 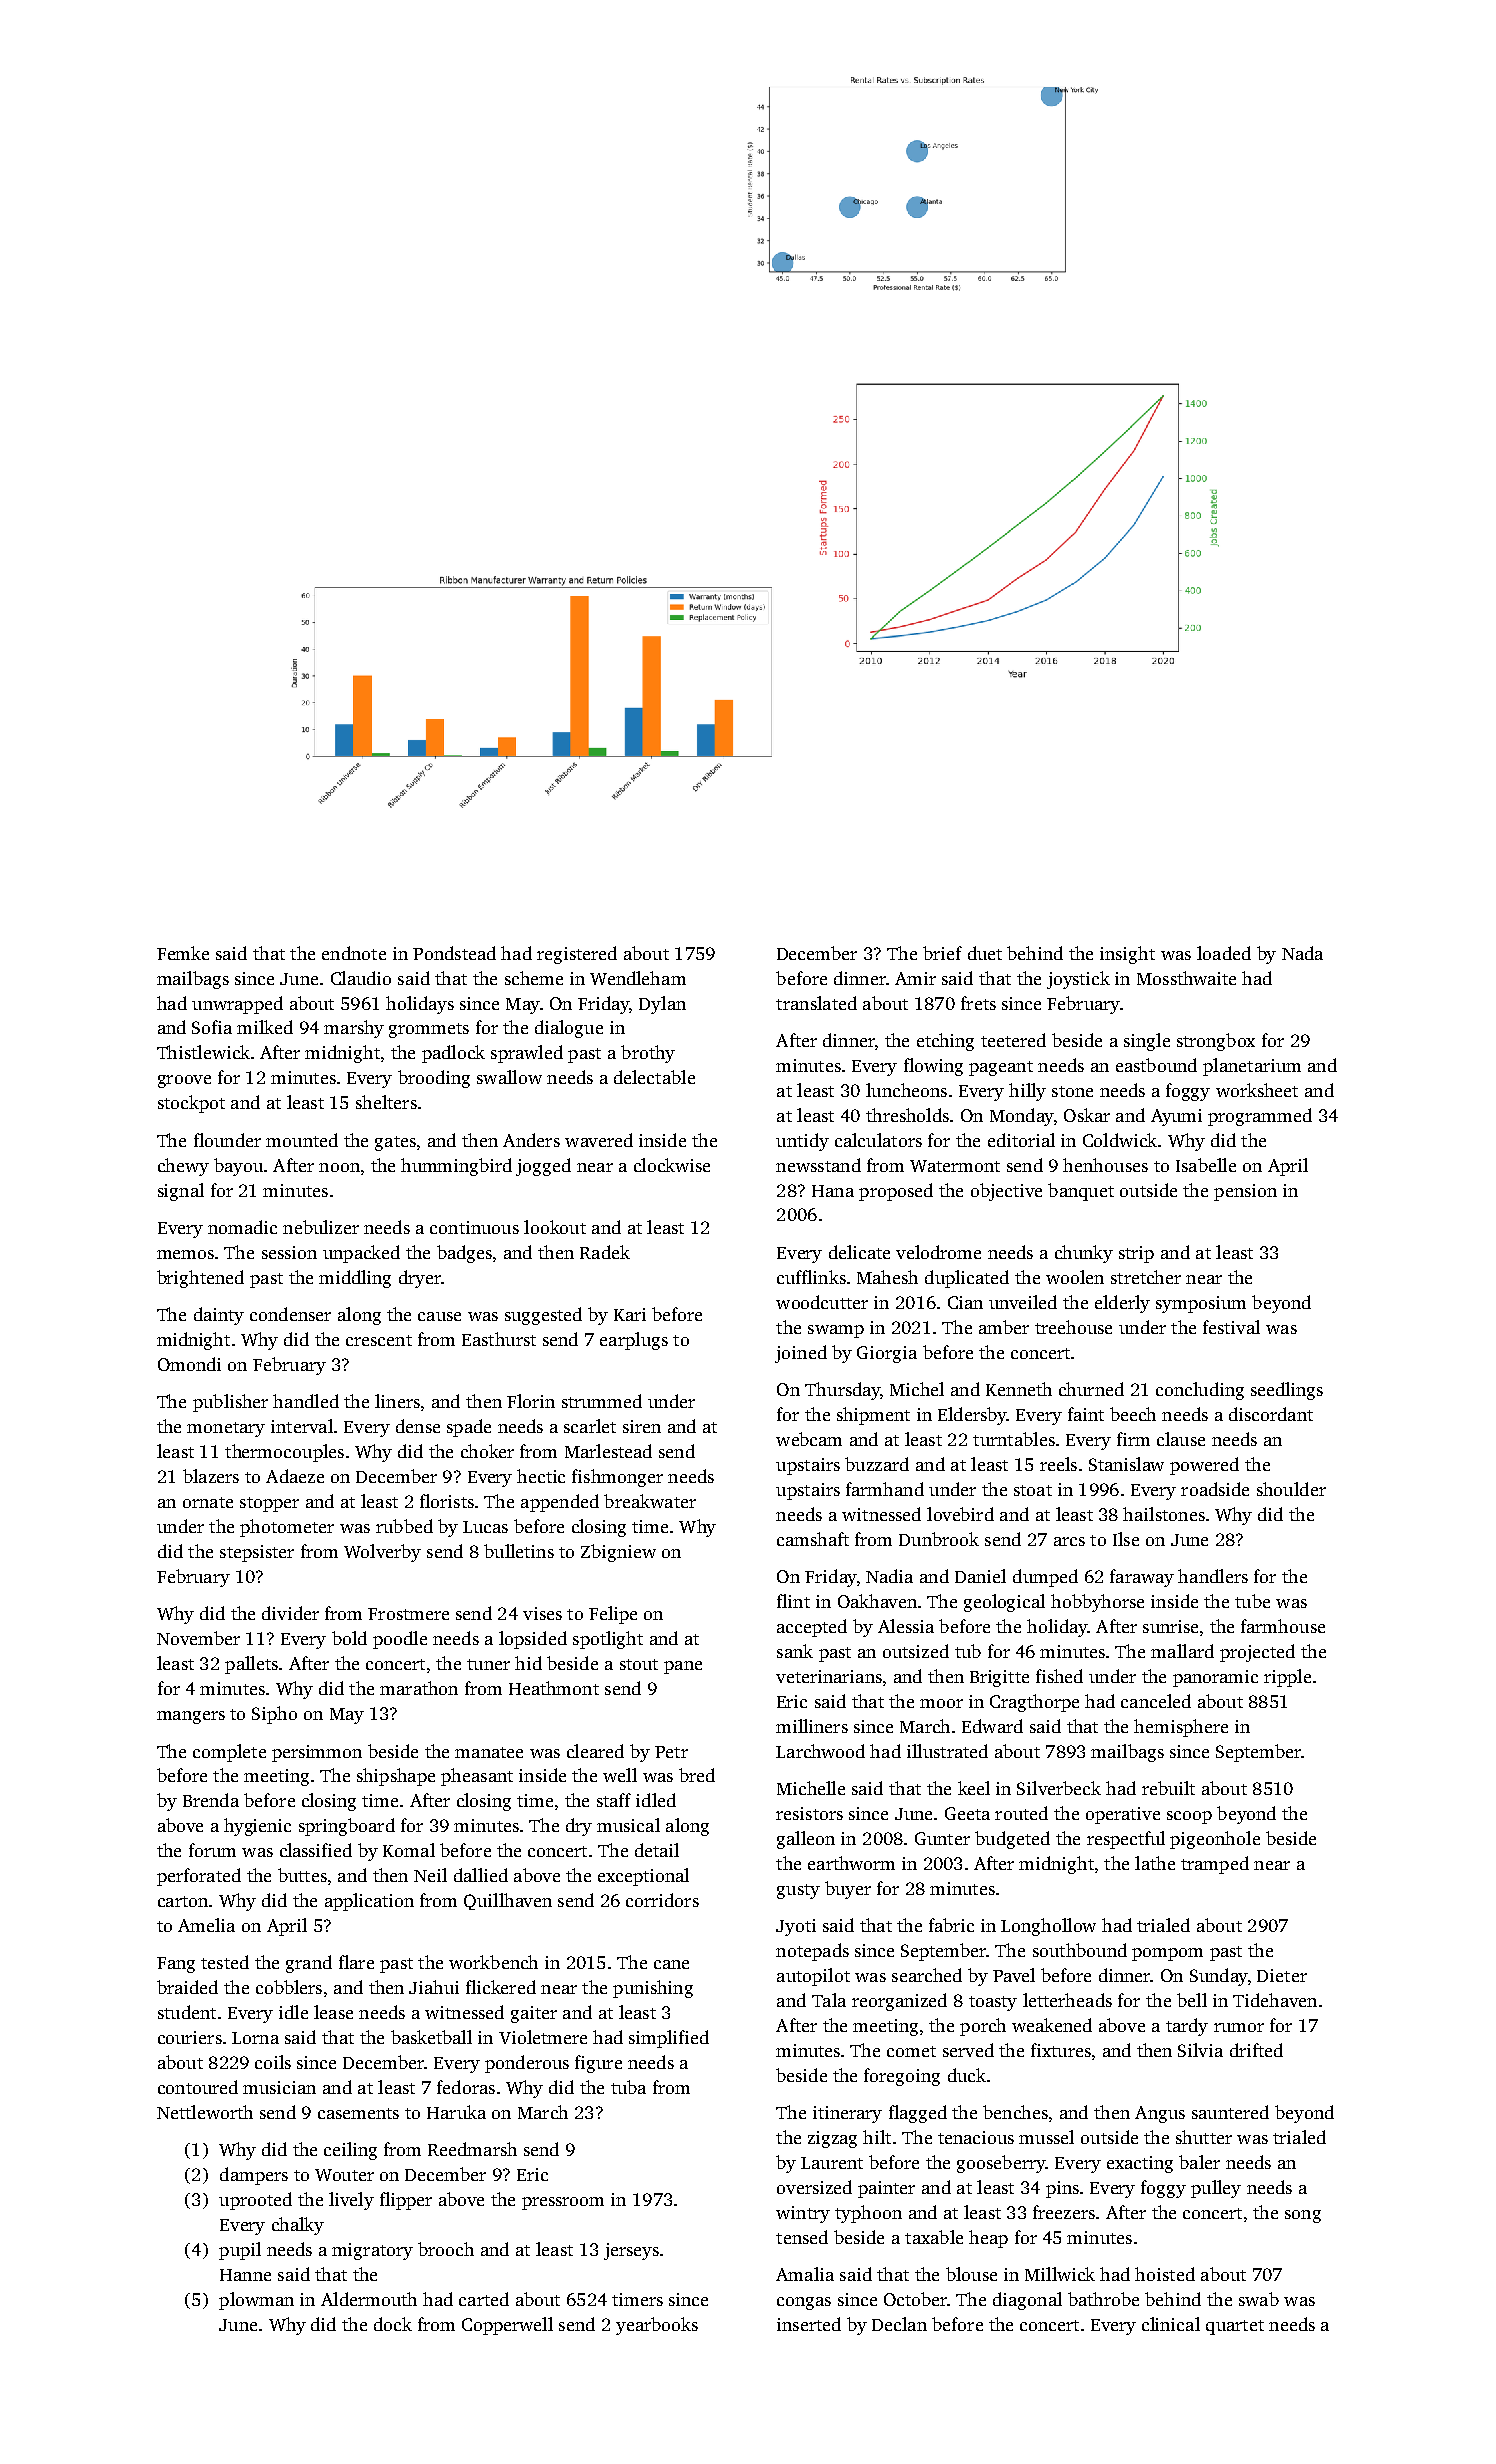 I want to click on endnote, so click(x=354, y=953).
